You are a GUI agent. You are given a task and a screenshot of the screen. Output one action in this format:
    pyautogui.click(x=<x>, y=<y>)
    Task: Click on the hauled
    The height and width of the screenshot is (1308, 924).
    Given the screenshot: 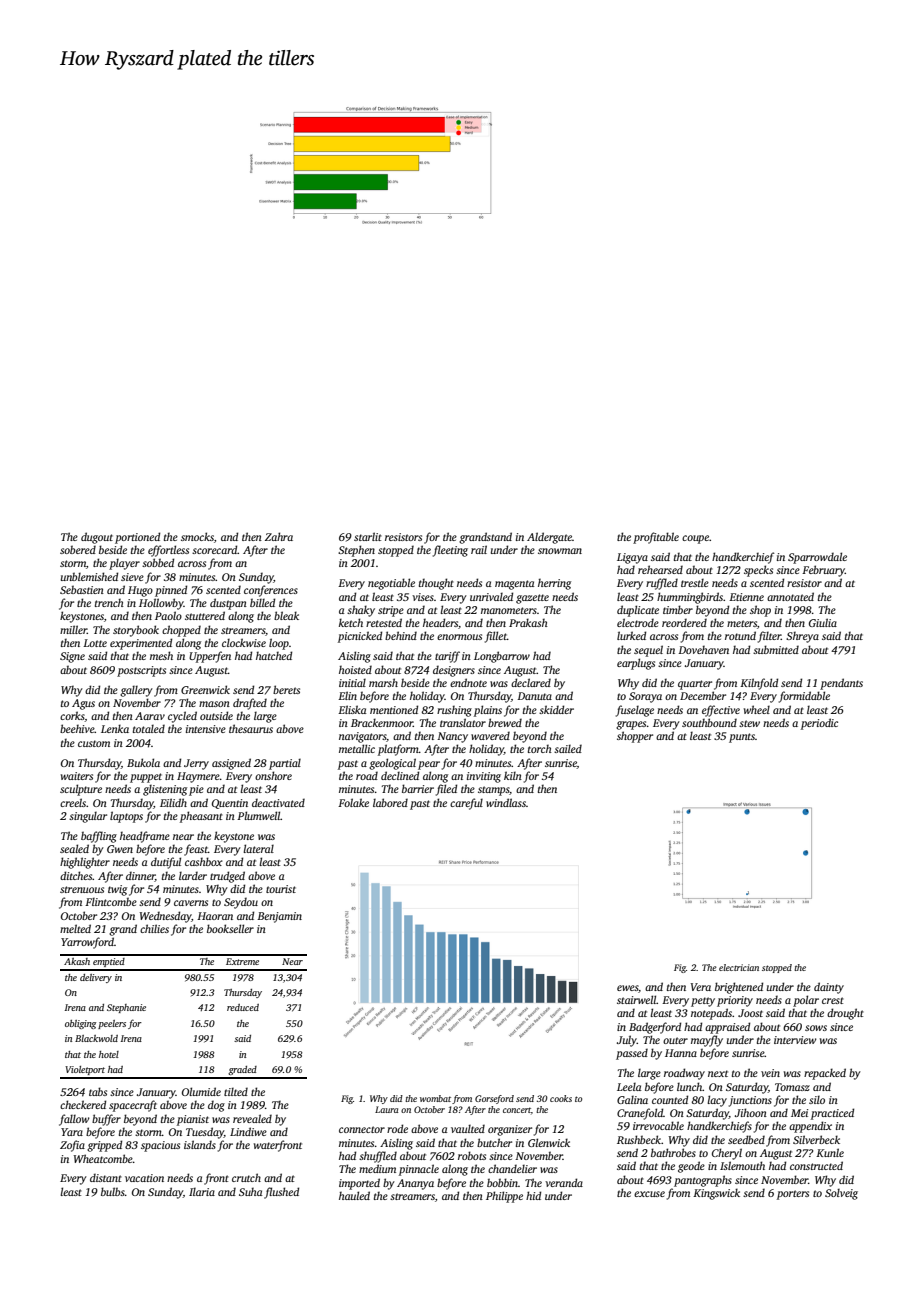 What is the action you would take?
    pyautogui.click(x=354, y=1195)
